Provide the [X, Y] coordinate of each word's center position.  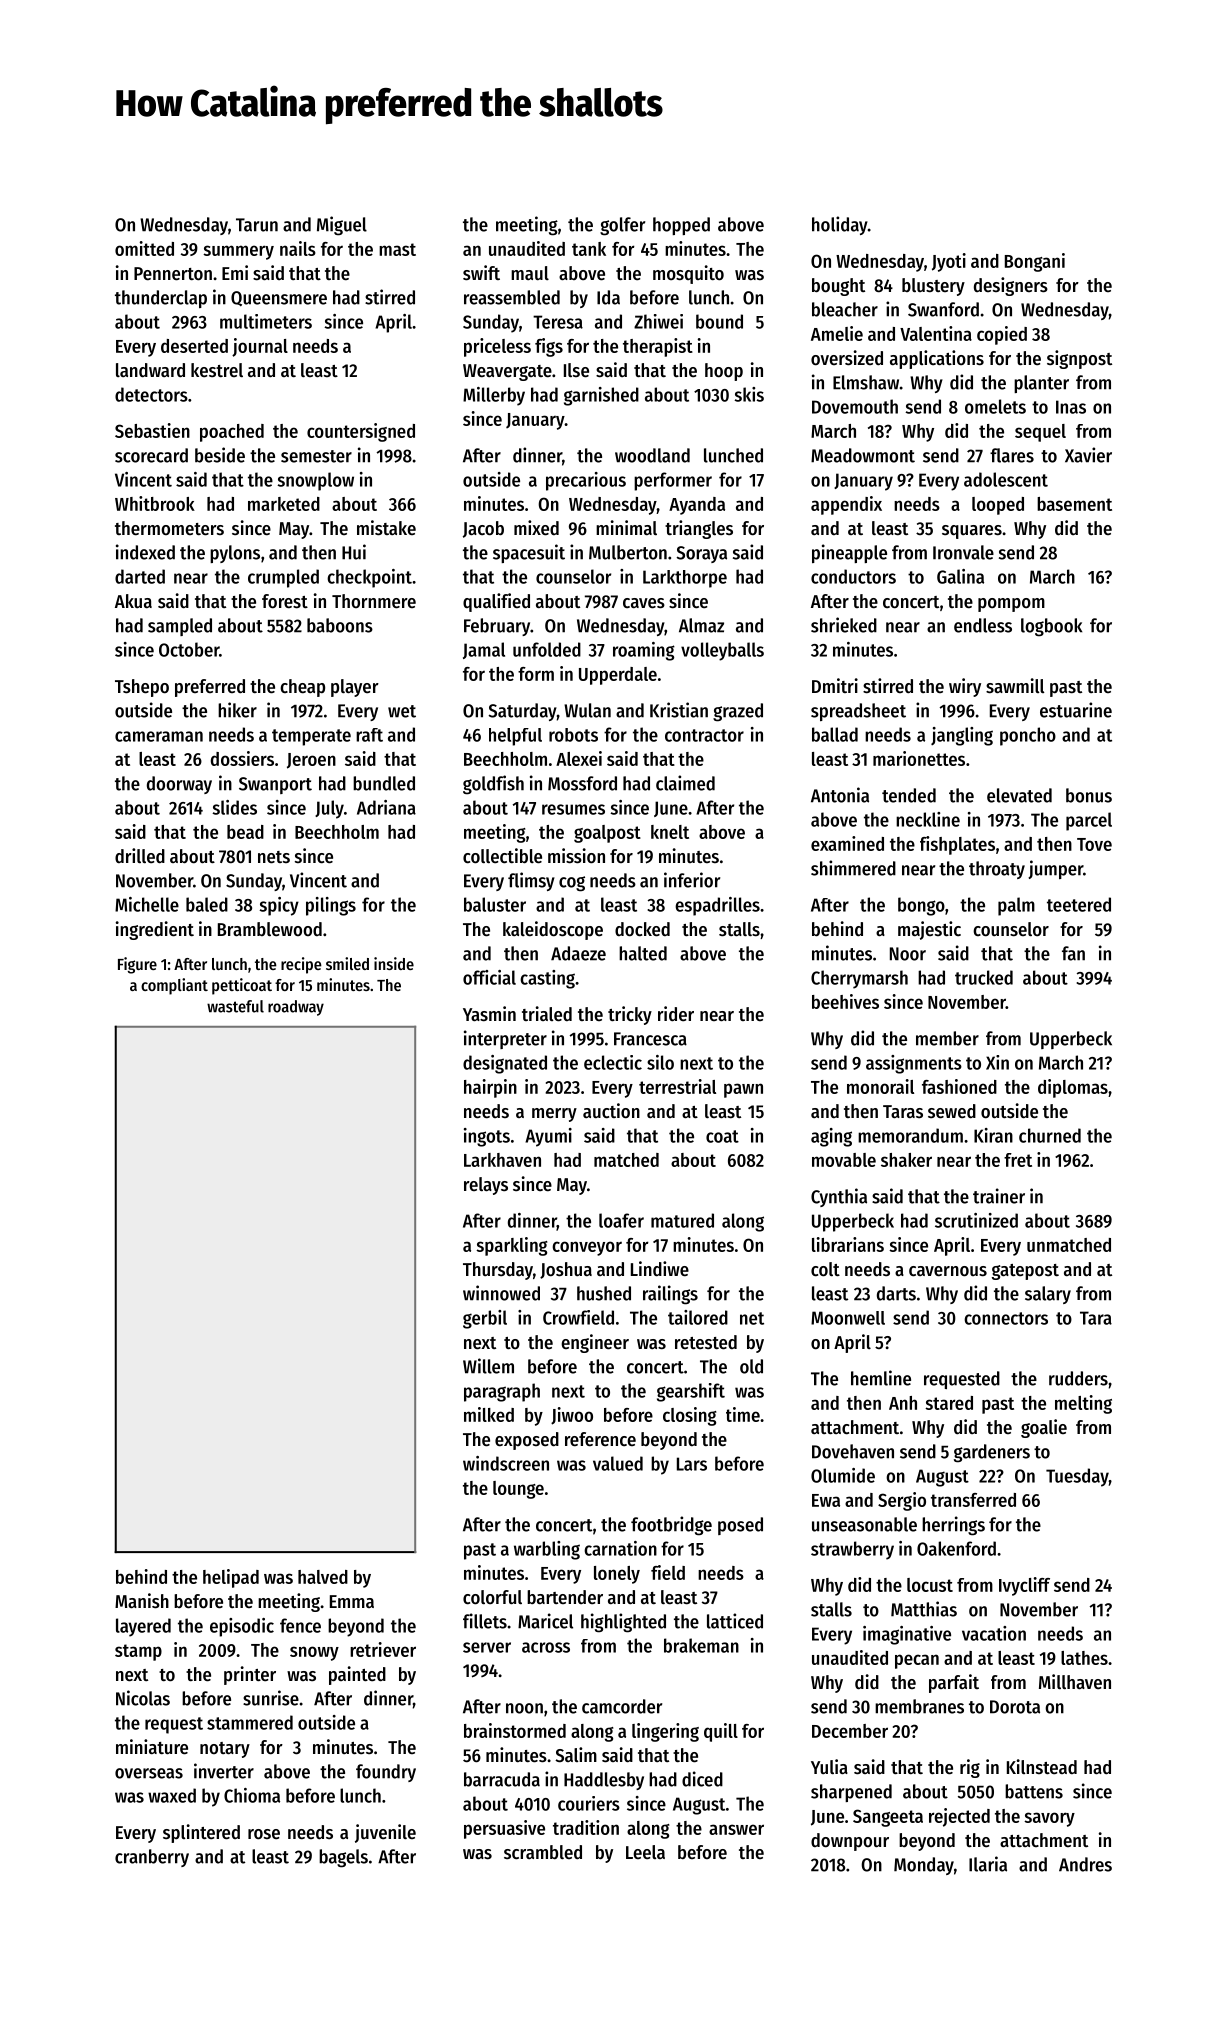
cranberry [152, 1858]
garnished [601, 396]
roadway [296, 1008]
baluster [495, 904]
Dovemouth [855, 406]
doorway [179, 785]
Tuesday [1077, 1477]
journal [260, 347]
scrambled [543, 1852]
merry [554, 1115]
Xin [997, 1062]
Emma [352, 1601]
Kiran [993, 1135]
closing [689, 1416]
